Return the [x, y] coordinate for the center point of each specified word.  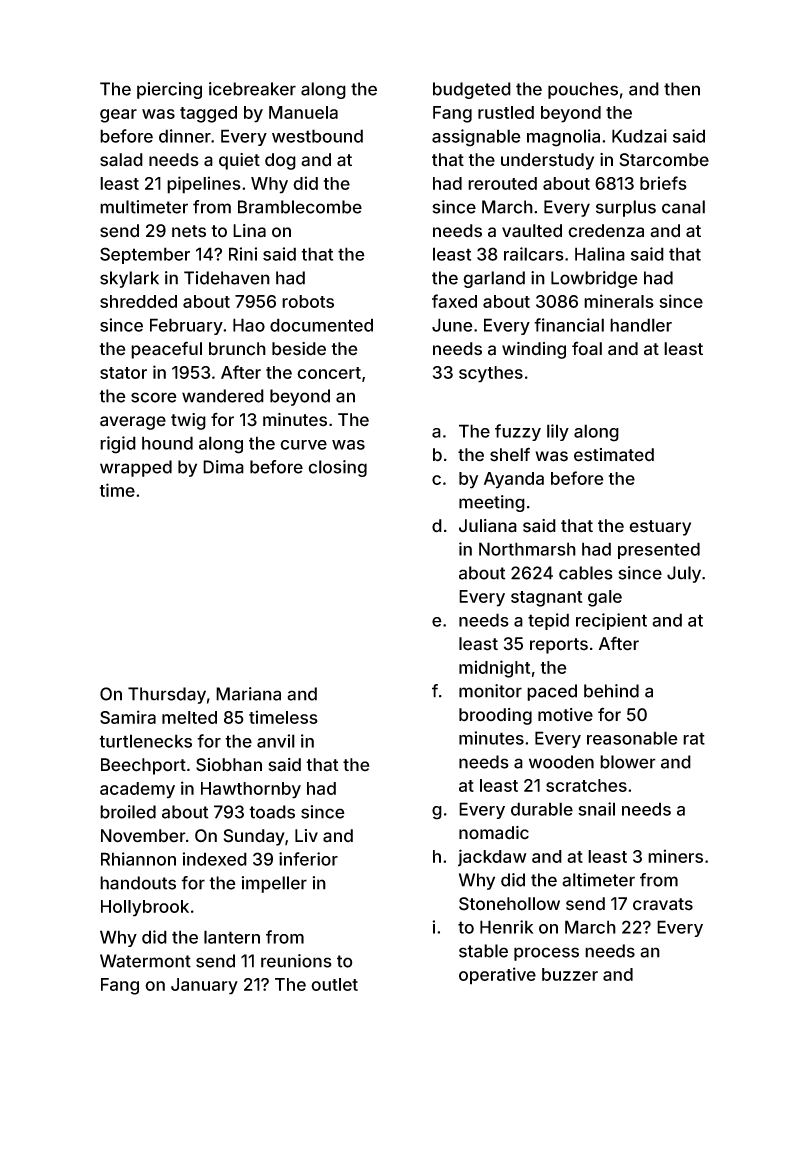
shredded [138, 301]
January [204, 986]
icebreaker [252, 89]
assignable [476, 138]
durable [542, 809]
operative [497, 976]
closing [337, 468]
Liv [306, 835]
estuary [660, 528]
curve [303, 445]
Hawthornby [251, 790]
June [452, 325]
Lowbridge [594, 279]
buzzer [570, 974]
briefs [663, 183]
